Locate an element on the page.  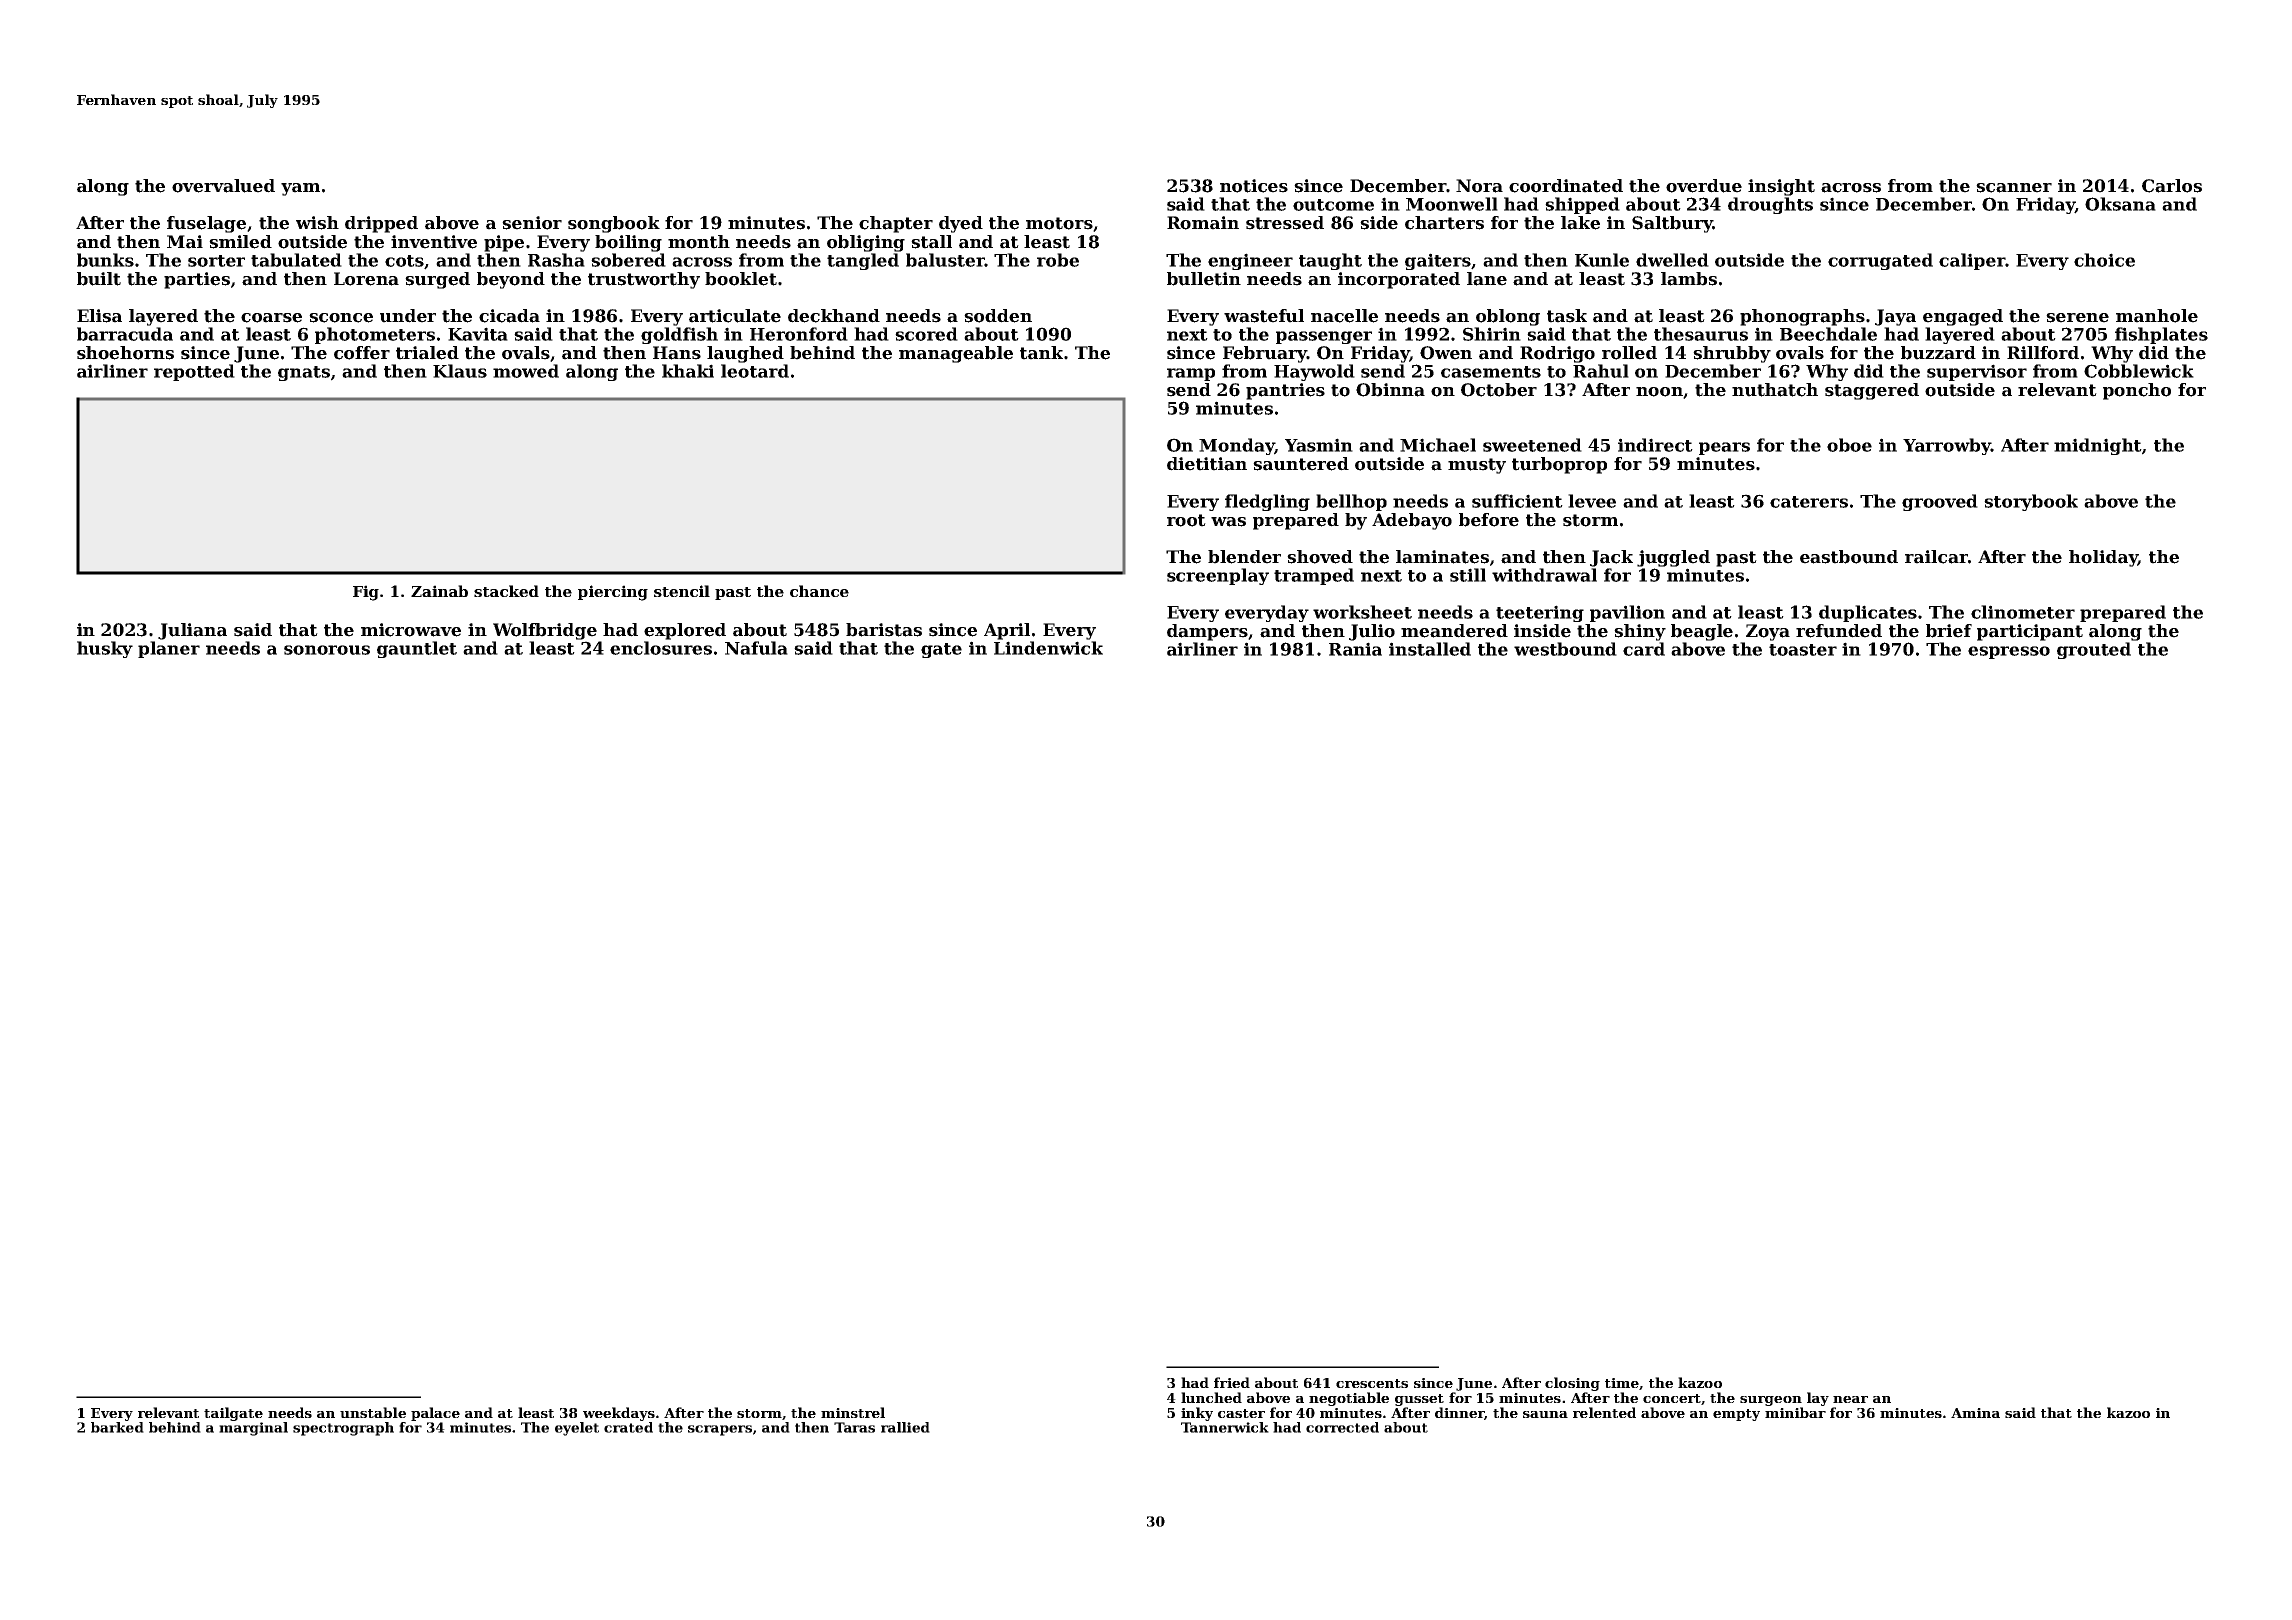
lunched is located at coordinates (1211, 1397).
